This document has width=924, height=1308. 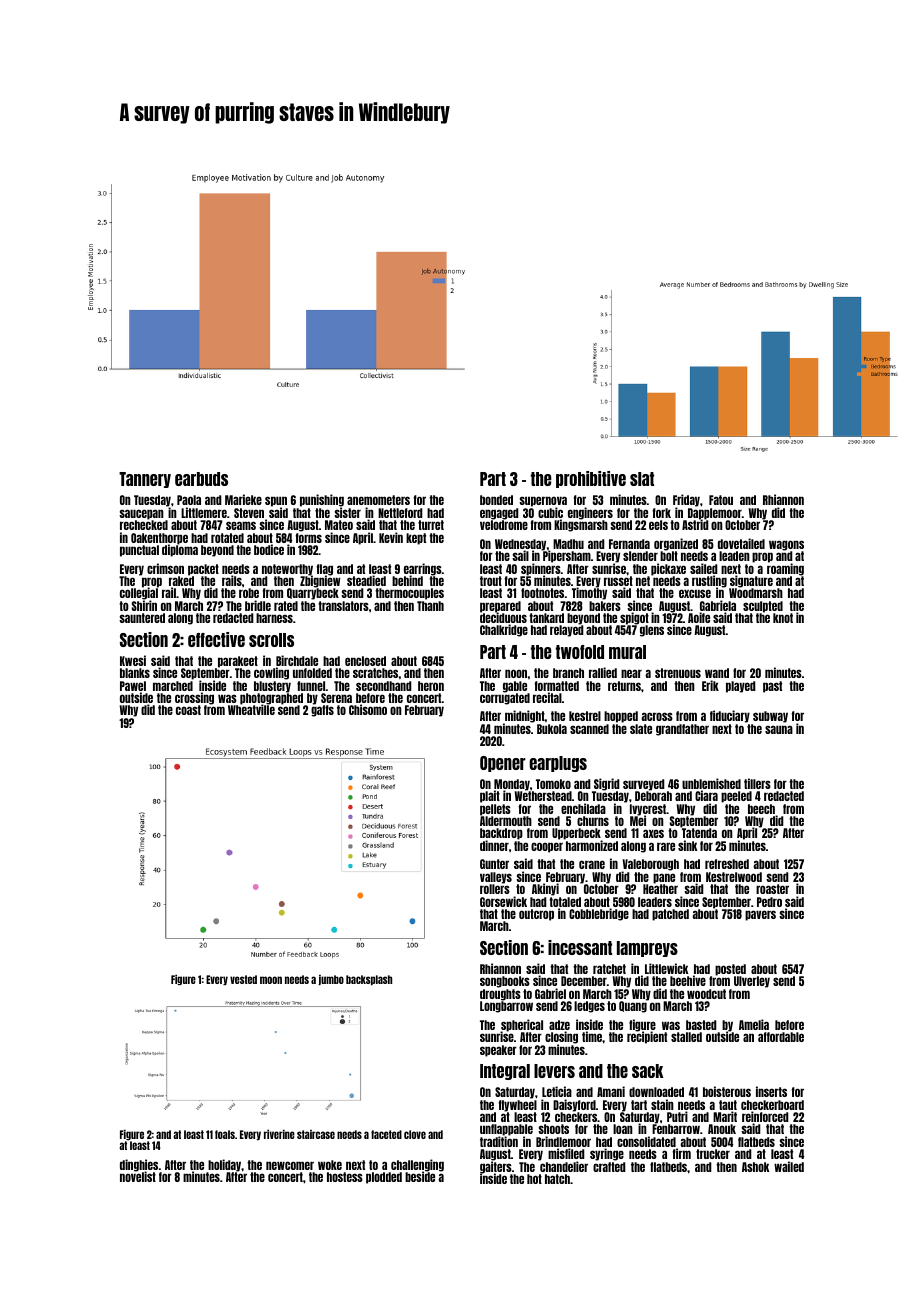 What do you see at coordinates (144, 606) in the document?
I see `Shirin` at bounding box center [144, 606].
